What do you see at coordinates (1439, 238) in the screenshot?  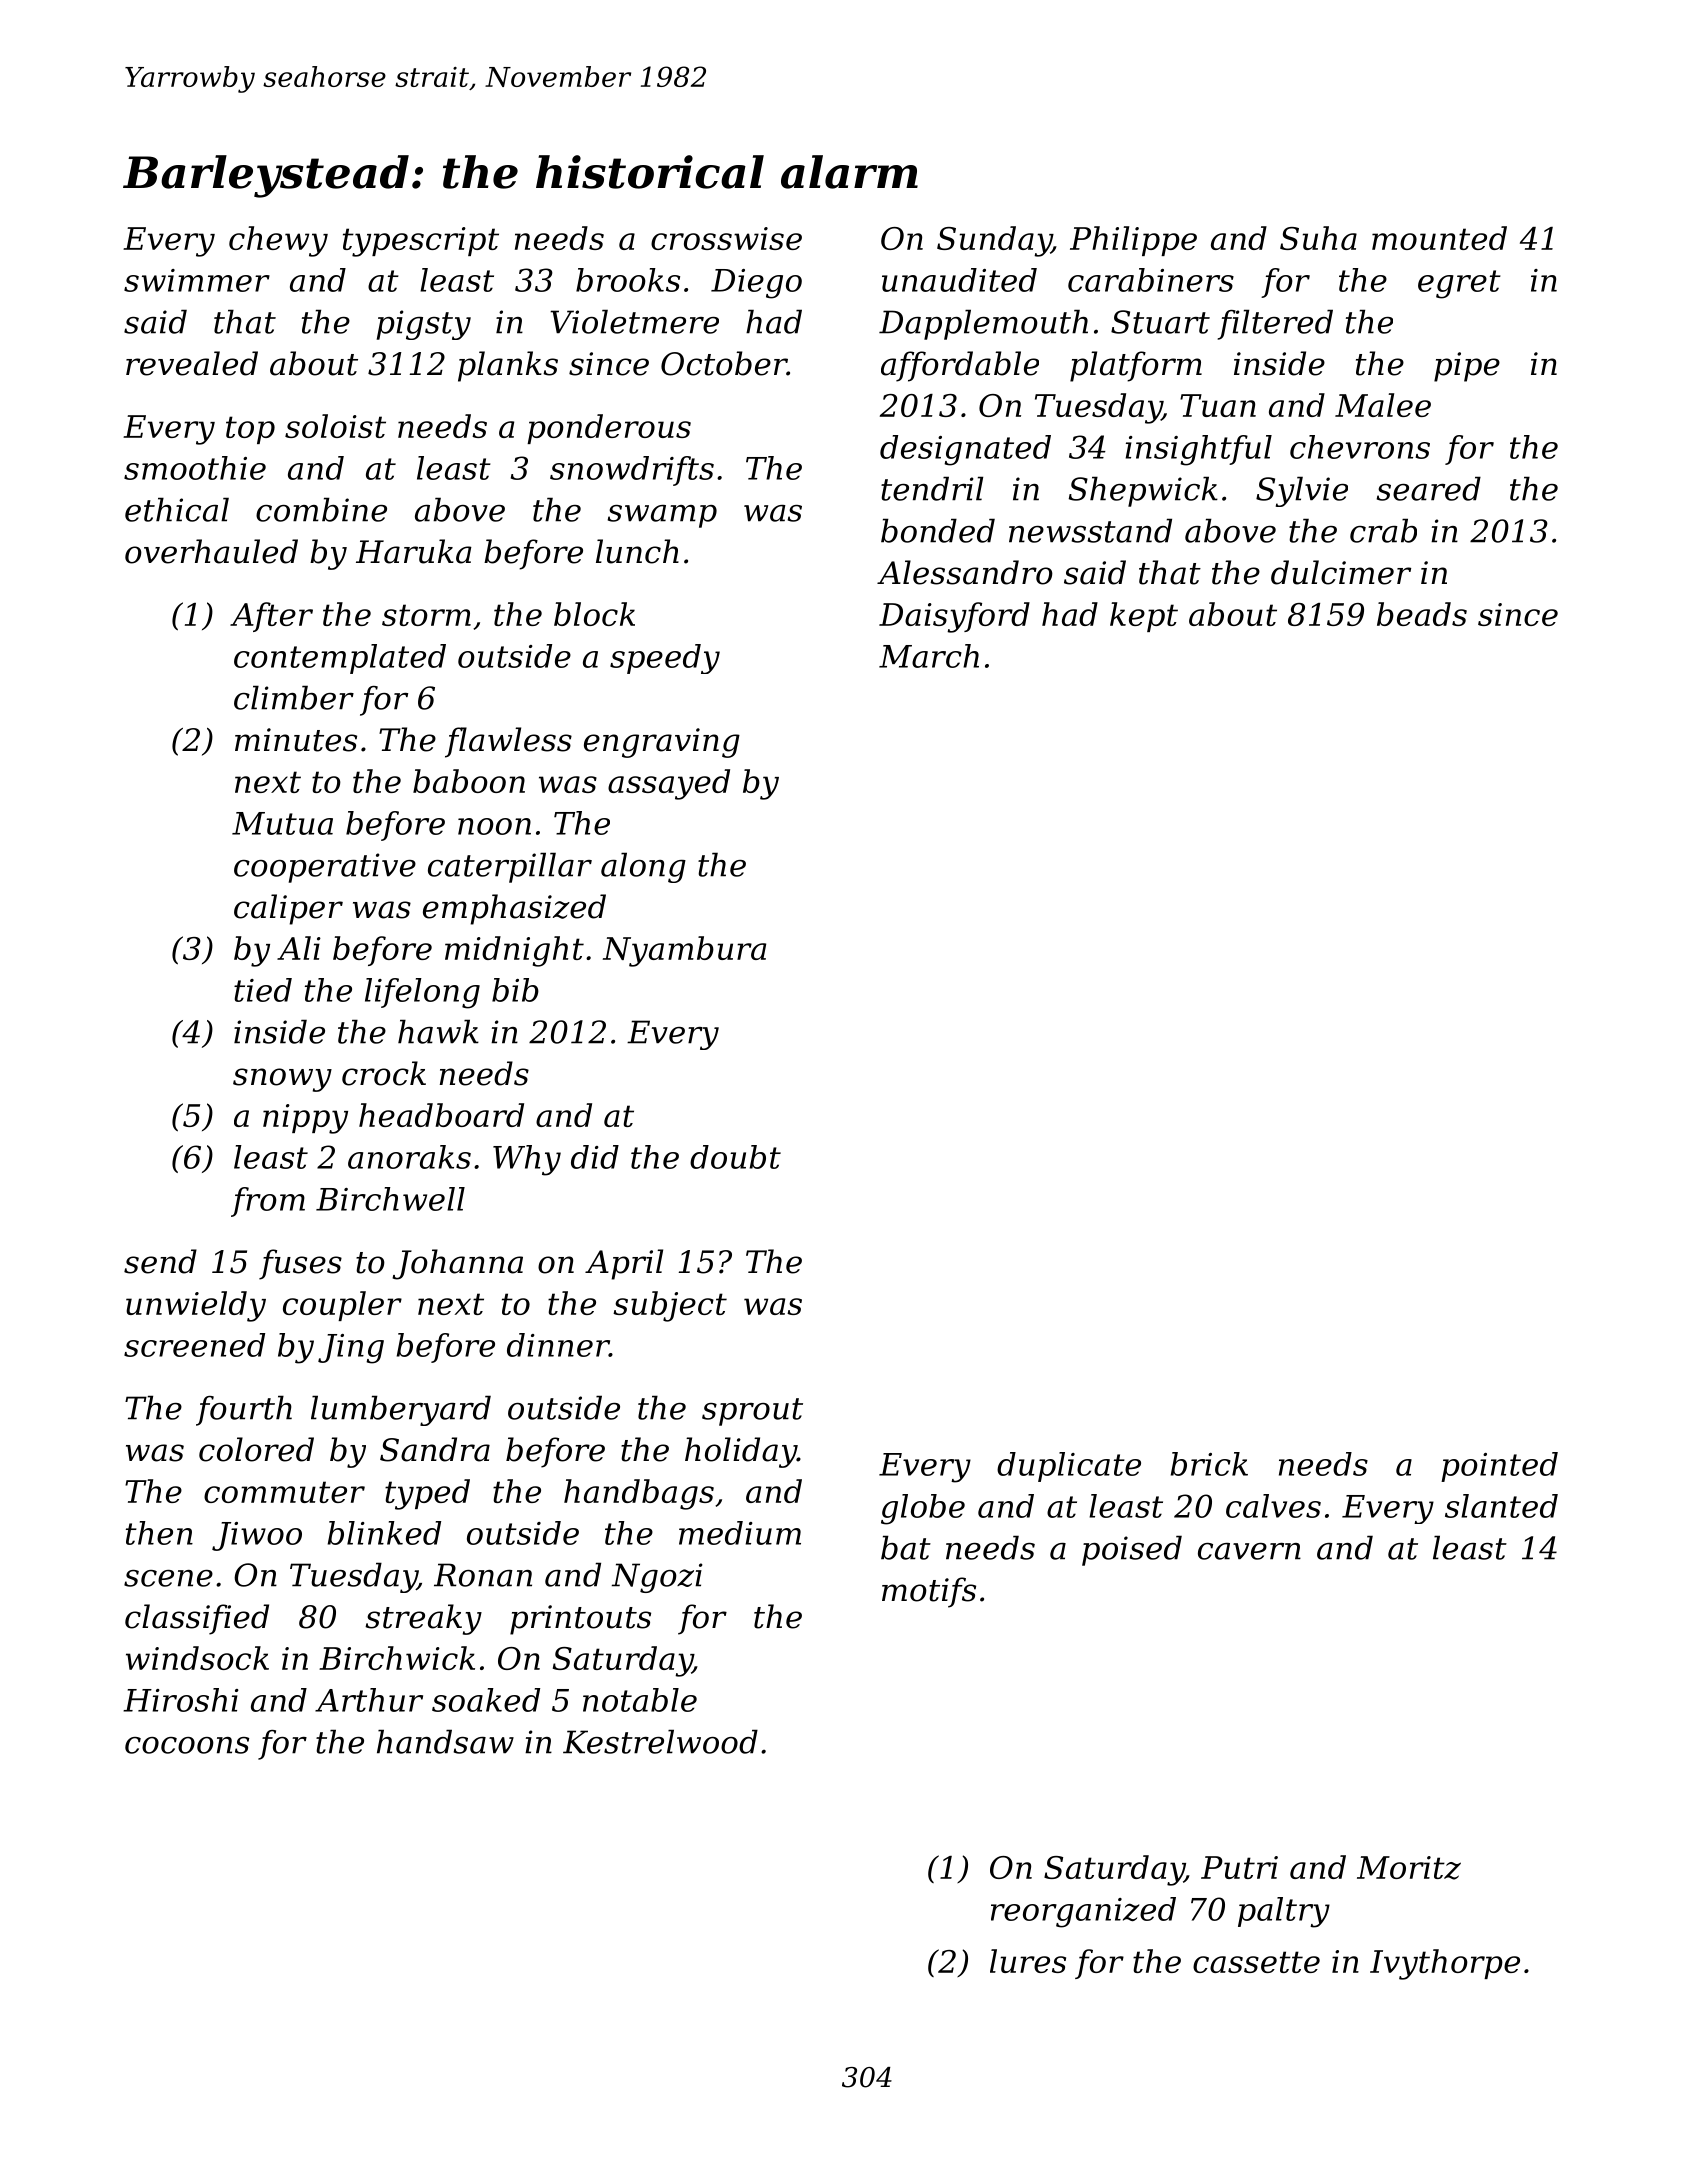 I see `mounted` at bounding box center [1439, 238].
